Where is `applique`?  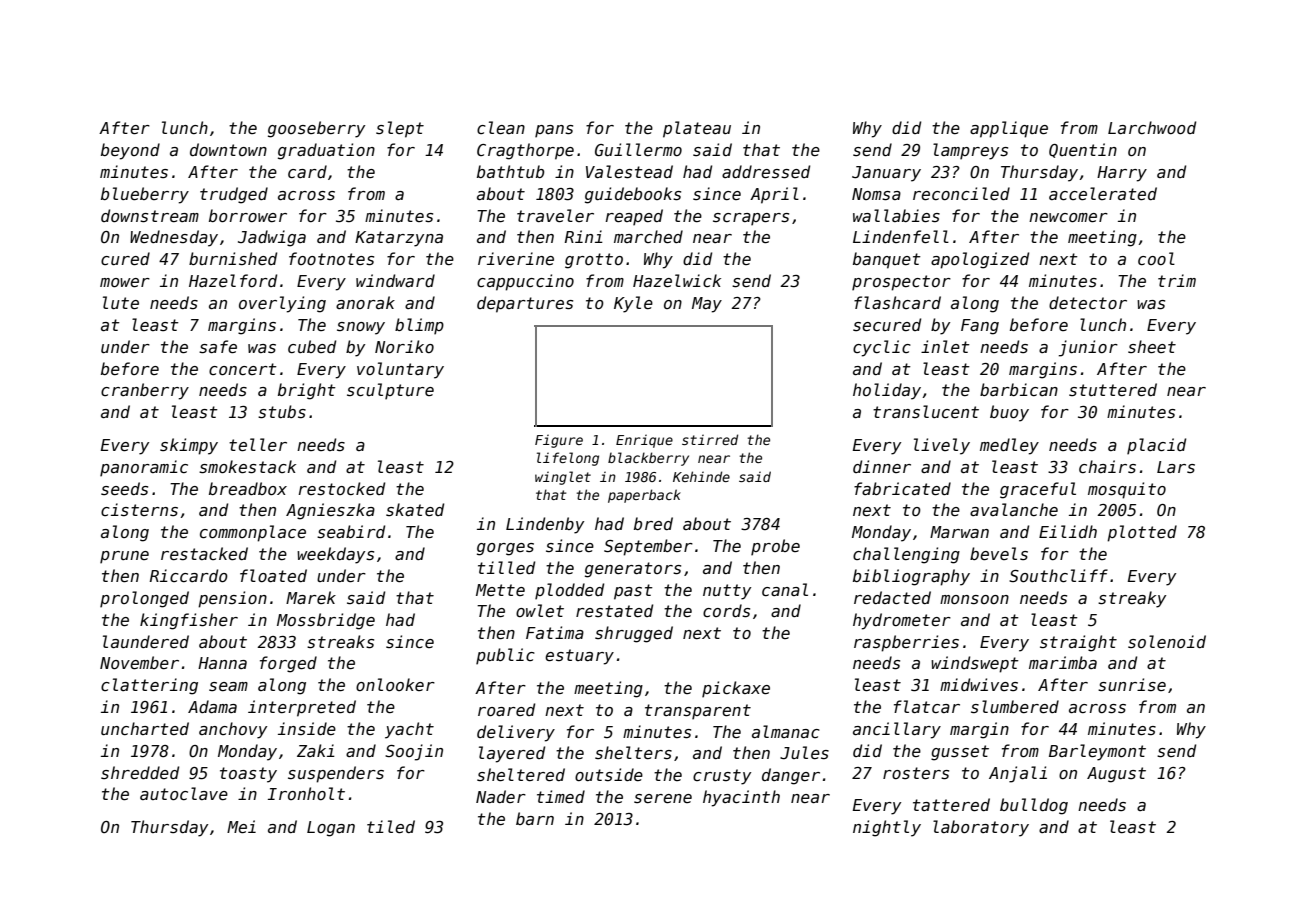 applique is located at coordinates (1009, 129).
